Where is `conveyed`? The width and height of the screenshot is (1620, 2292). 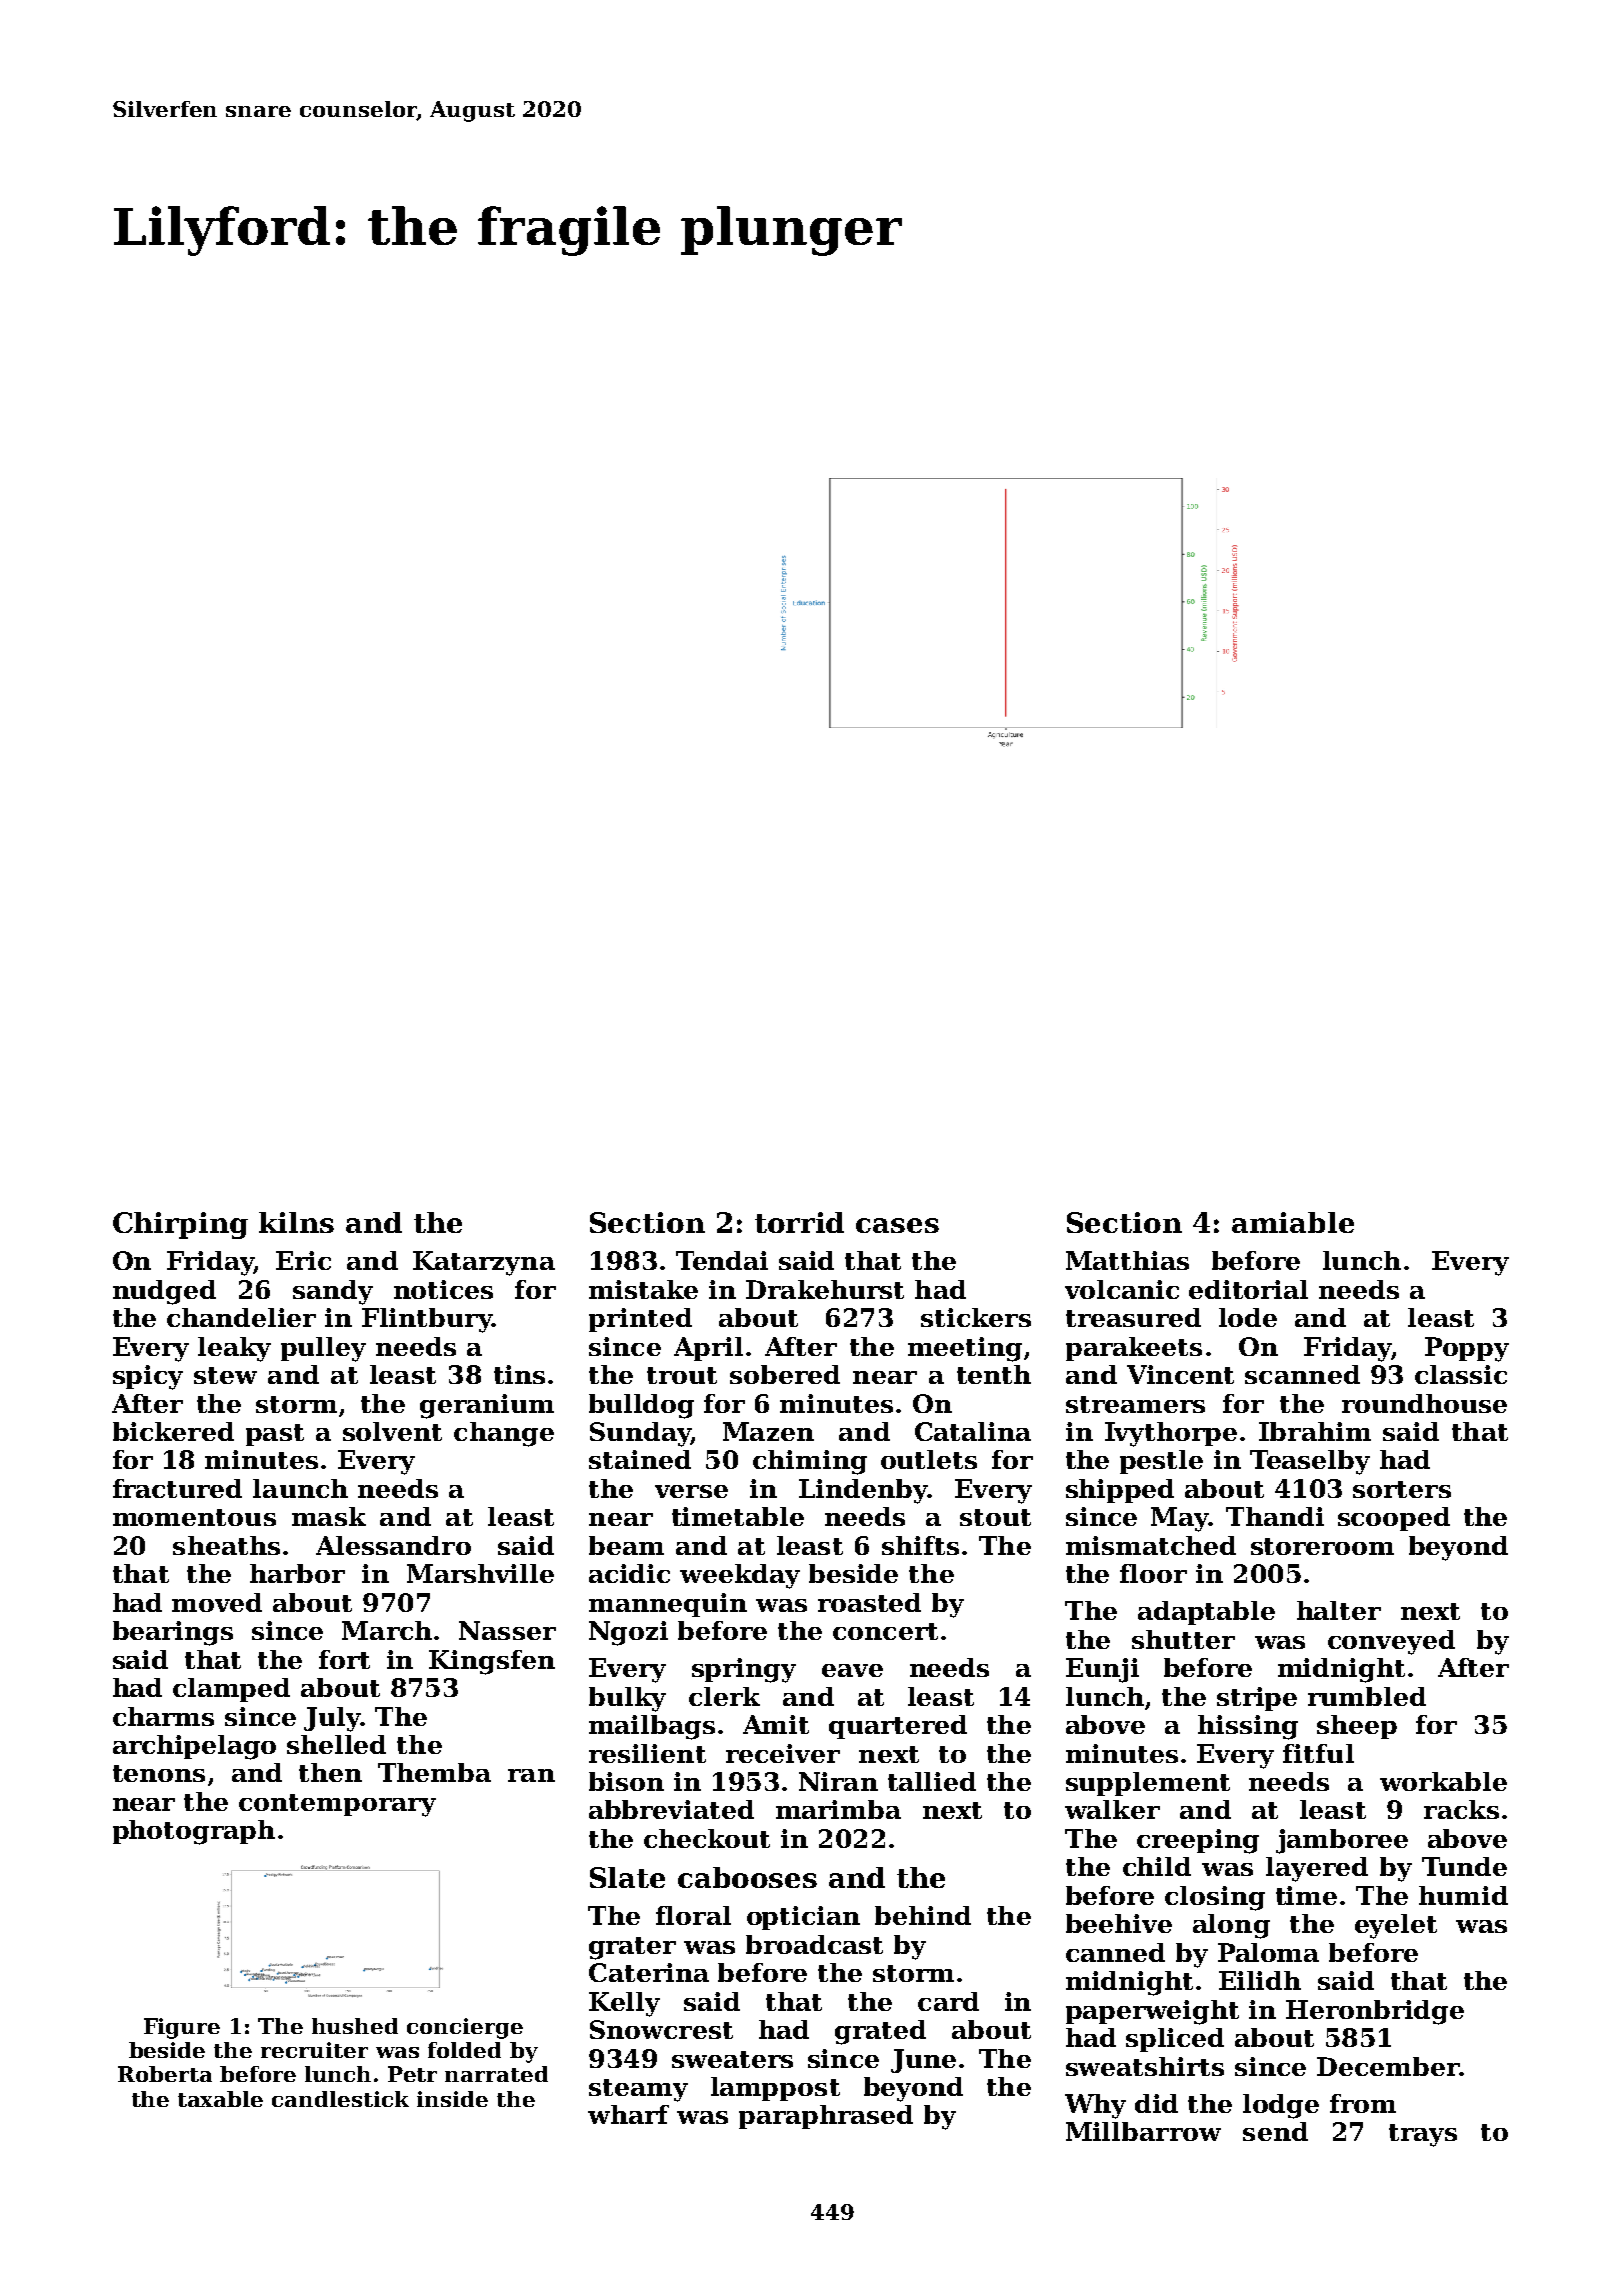 conveyed is located at coordinates (1391, 1642).
